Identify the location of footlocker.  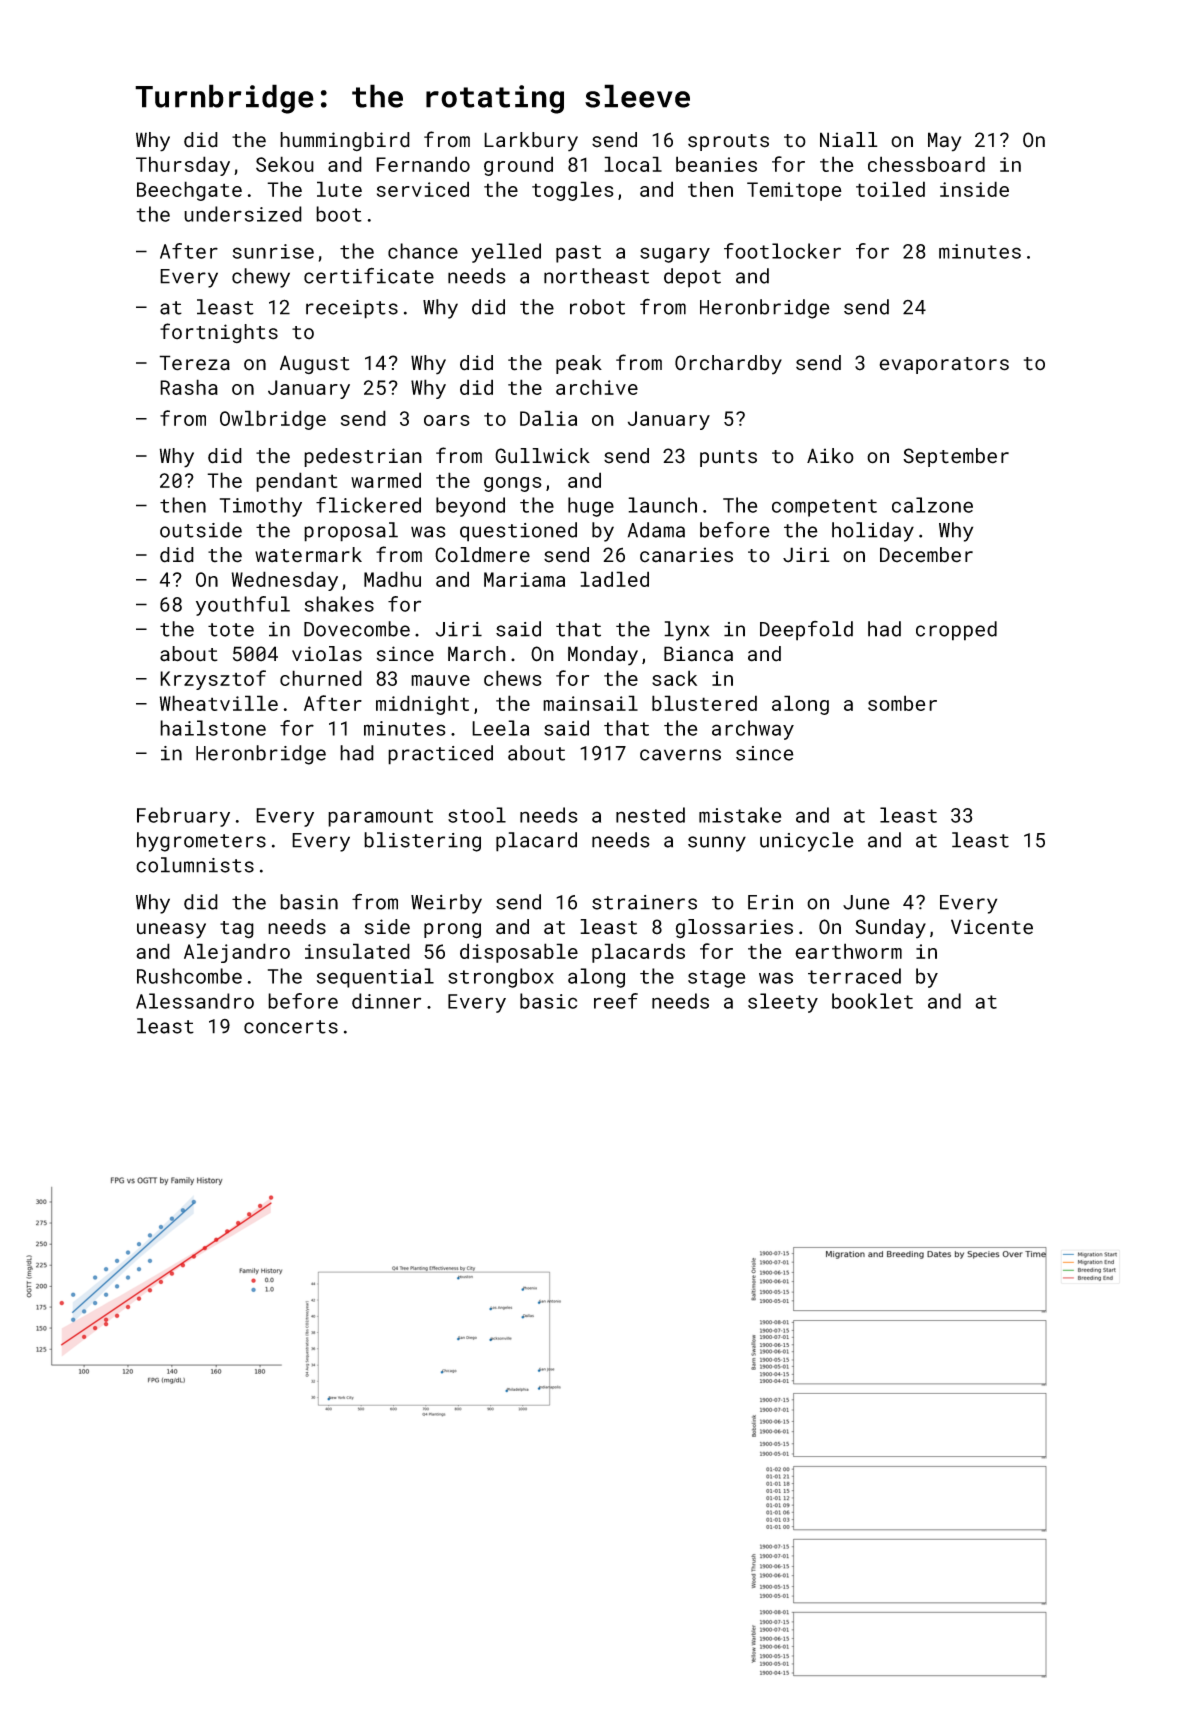
(782, 251).
